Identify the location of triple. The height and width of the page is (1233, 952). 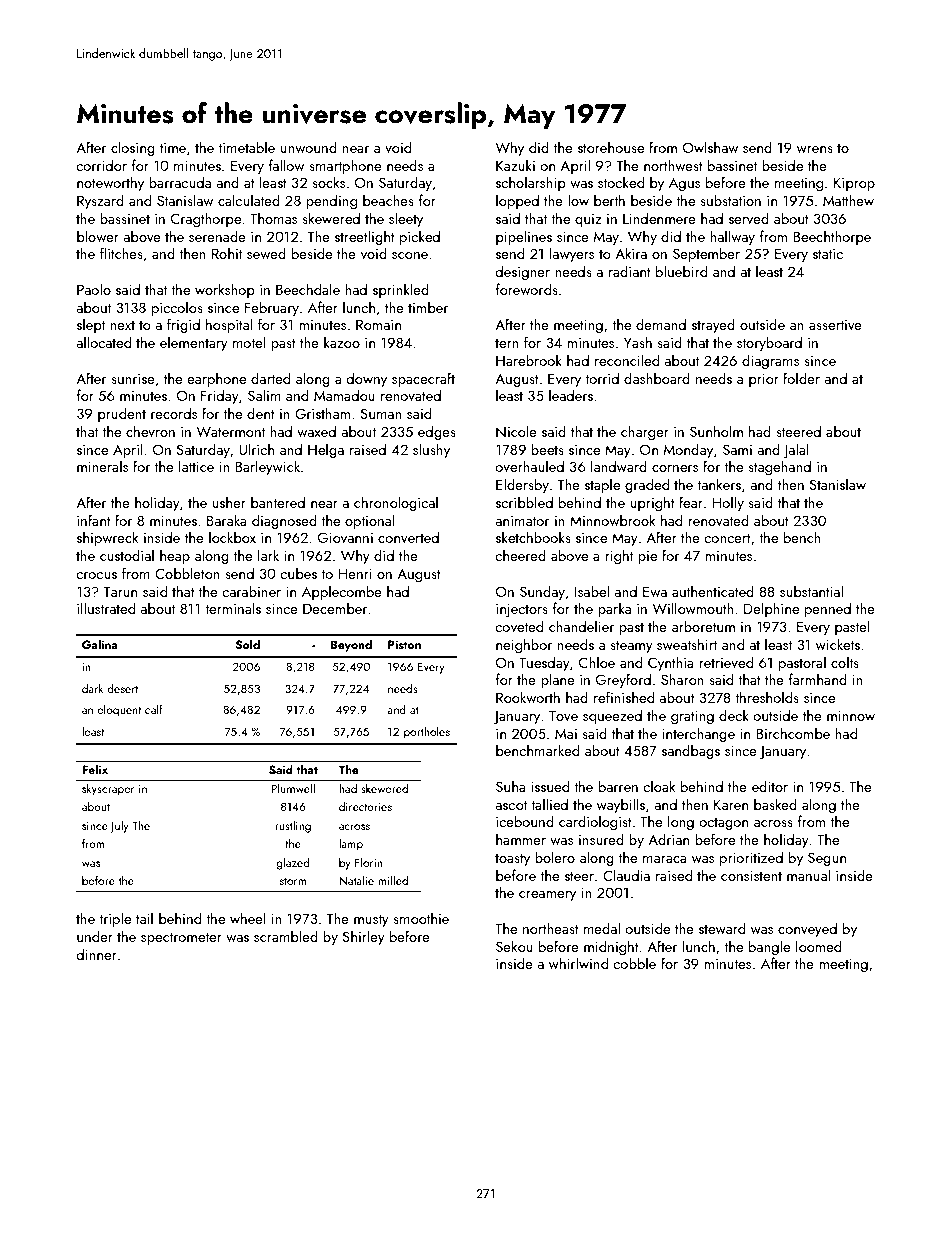
(115, 919).
